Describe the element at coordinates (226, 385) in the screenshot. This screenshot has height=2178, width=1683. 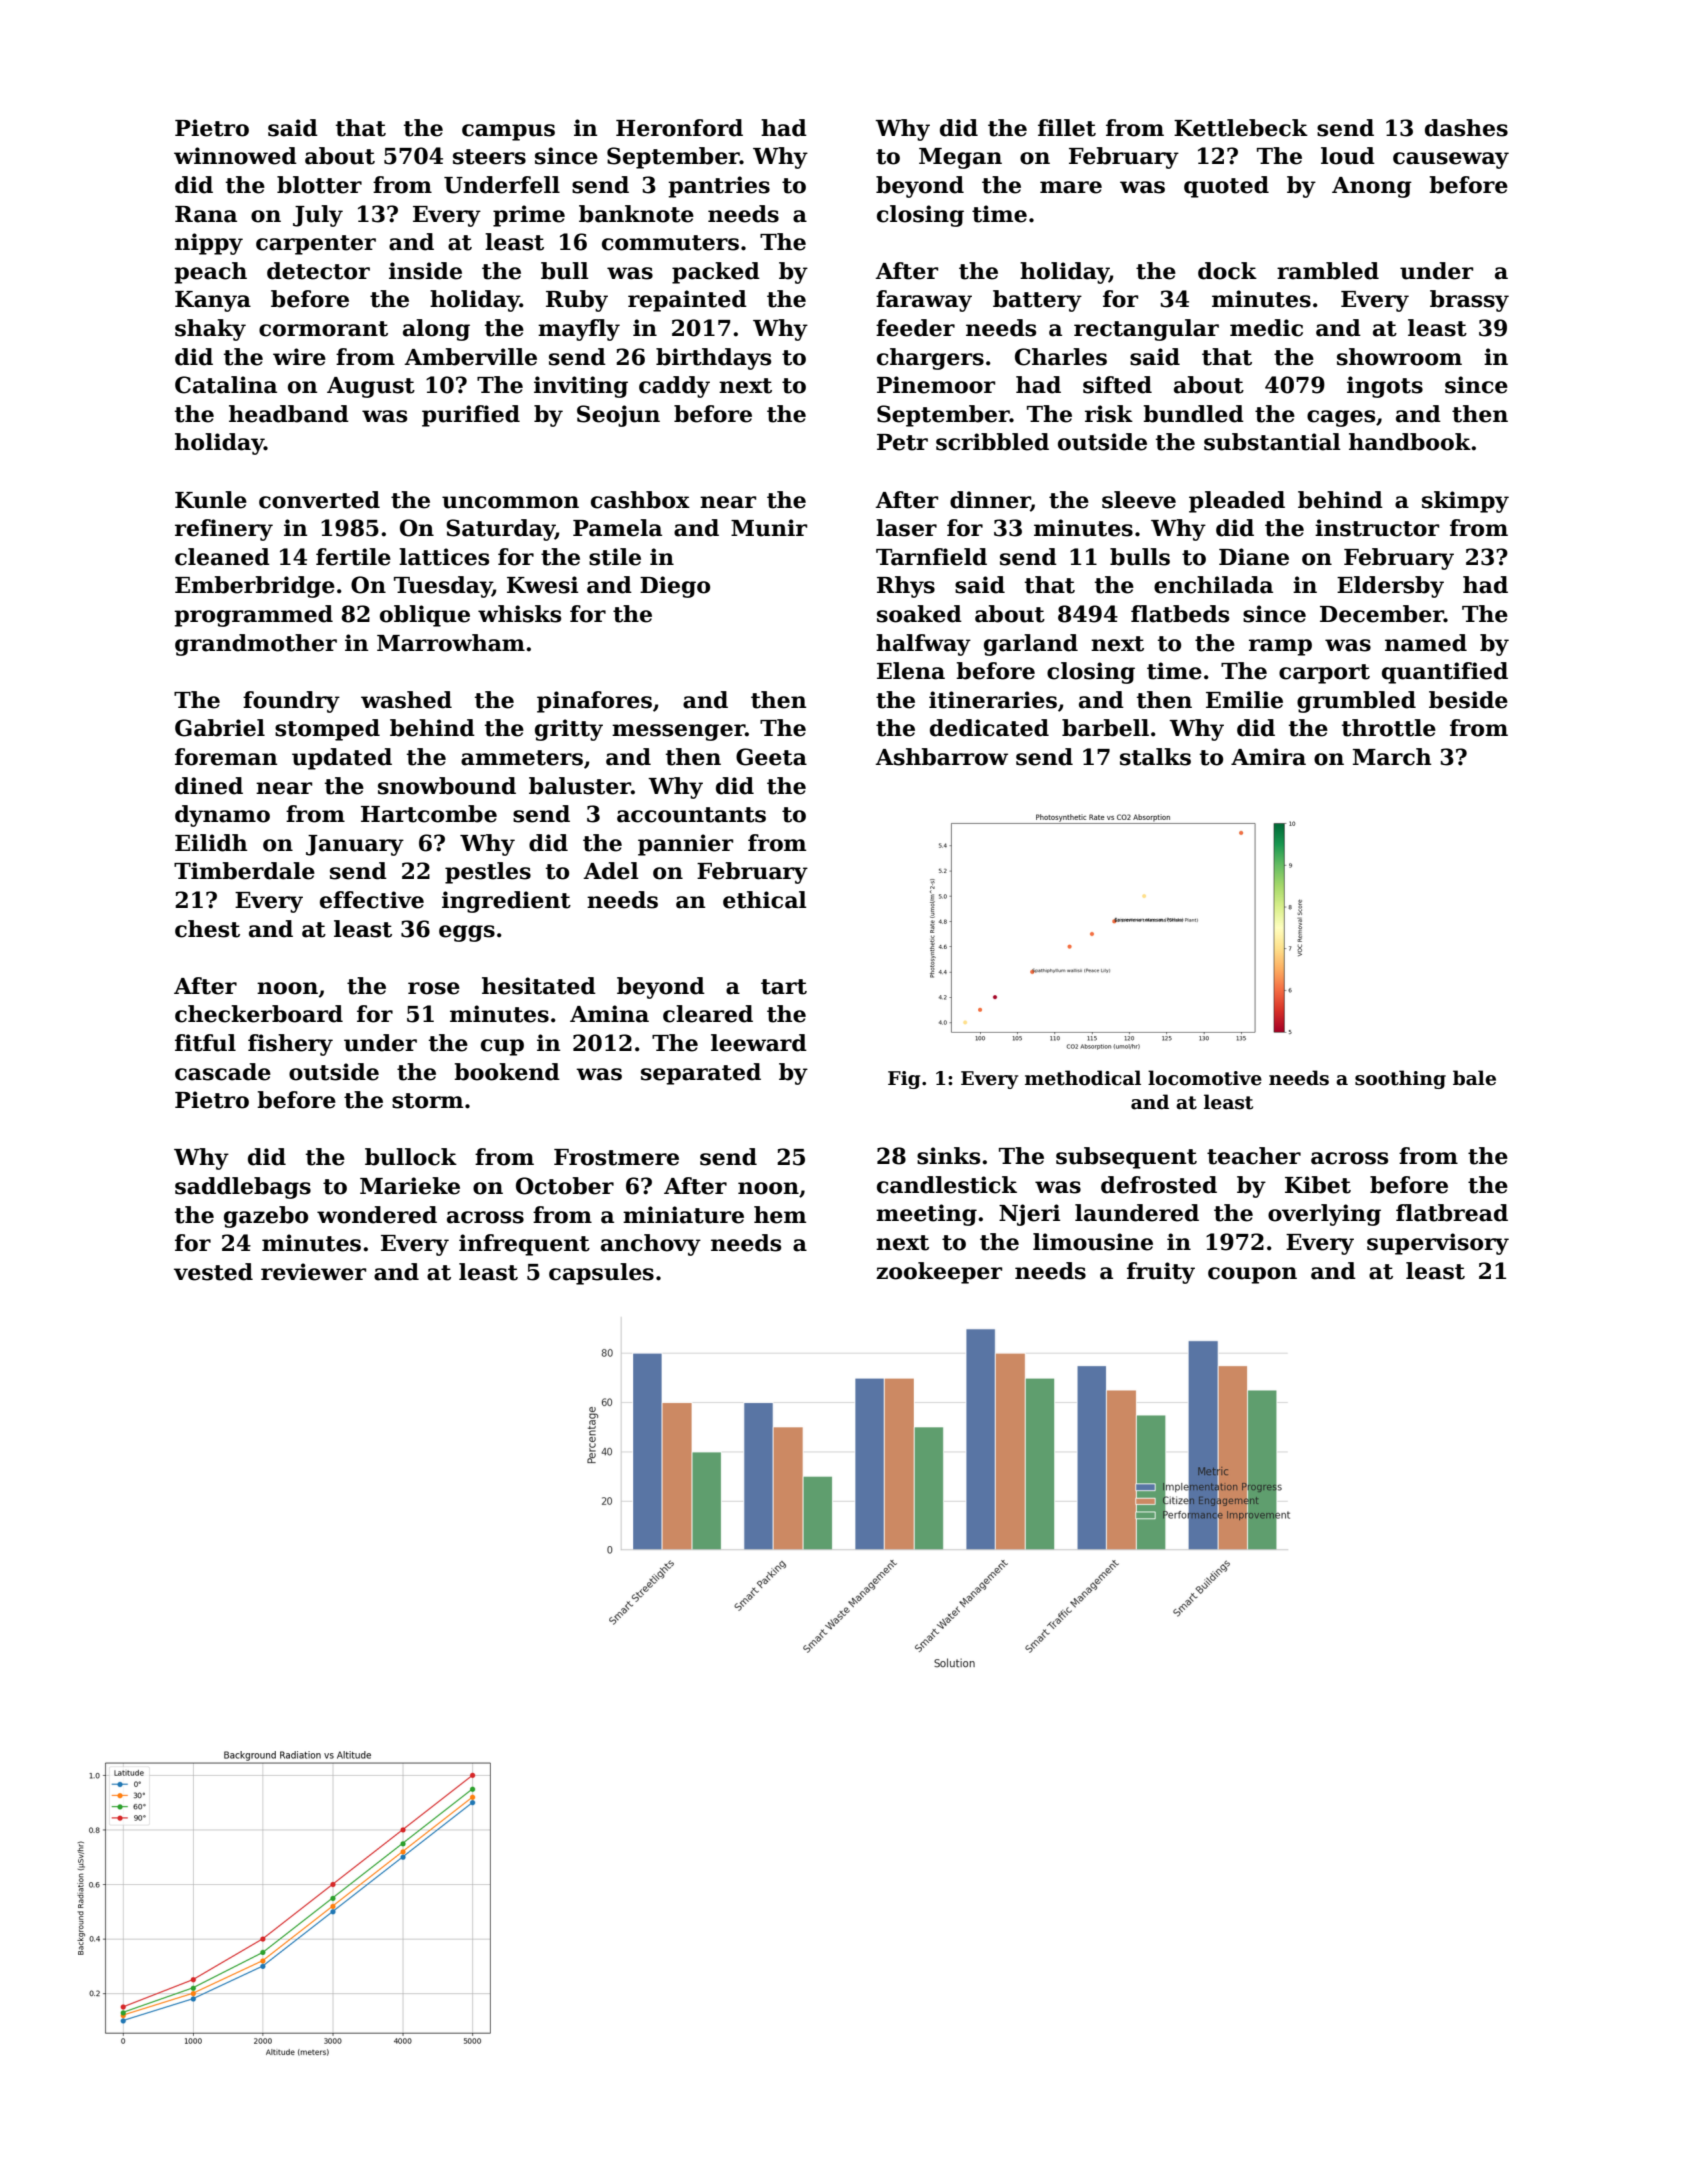
I see `Catalina` at that location.
